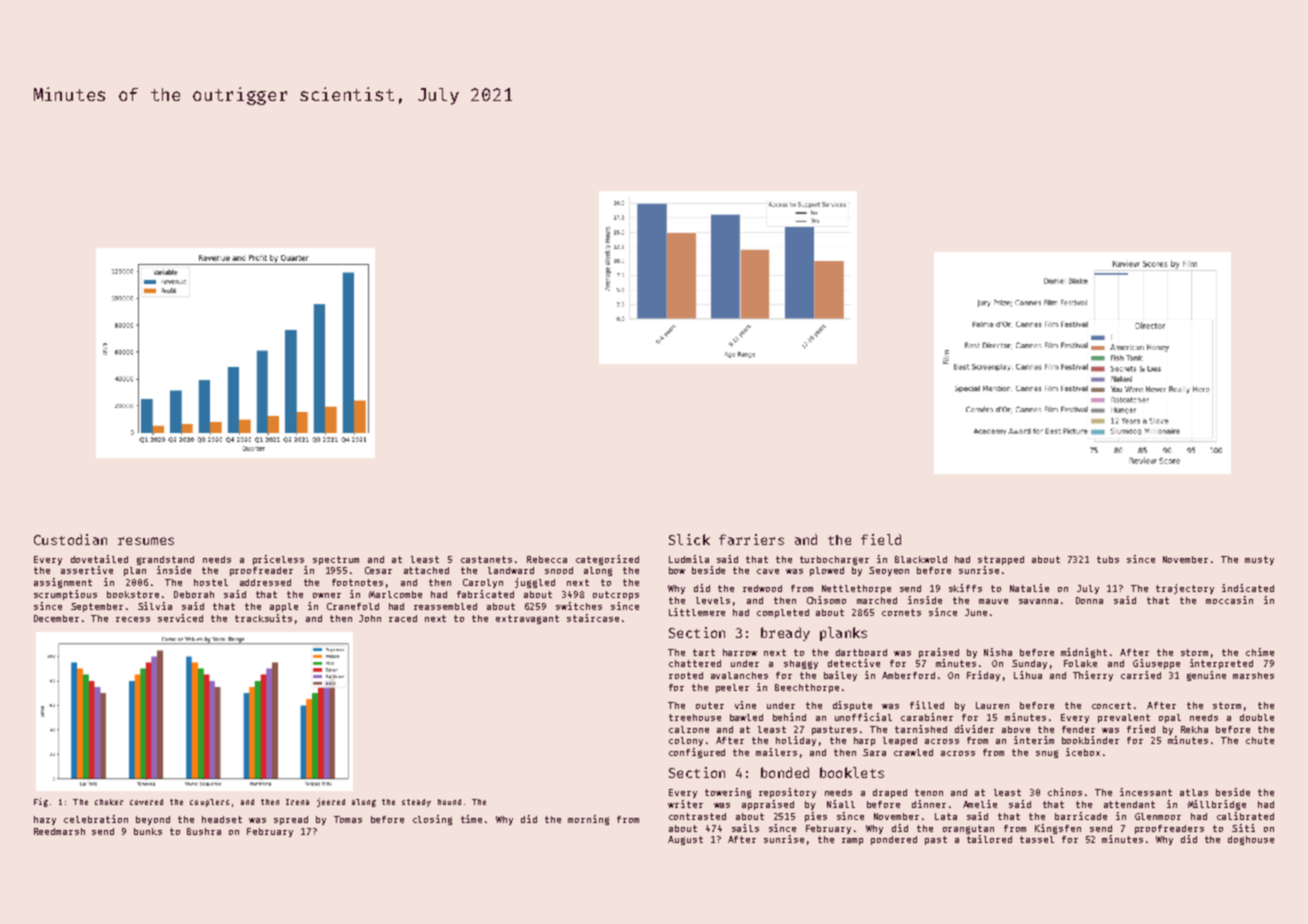  Describe the element at coordinates (689, 729) in the screenshot. I see `calzone` at that location.
